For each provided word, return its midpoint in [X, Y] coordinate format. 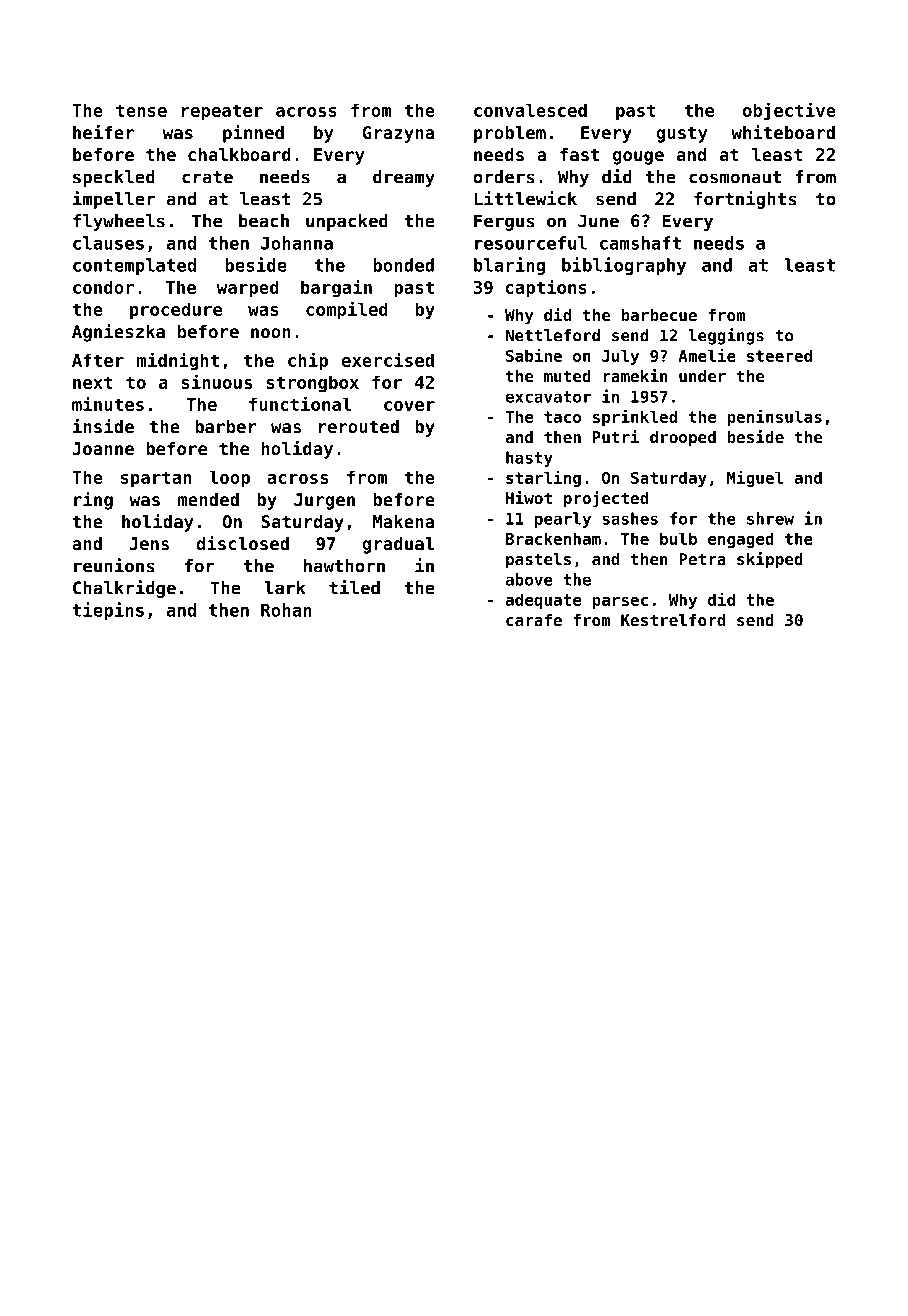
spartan [156, 479]
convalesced [530, 110]
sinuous [217, 381]
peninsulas [774, 417]
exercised [388, 359]
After [98, 360]
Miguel [755, 478]
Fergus [504, 222]
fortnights [745, 200]
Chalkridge [124, 589]
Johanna [297, 243]
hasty [529, 459]
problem [510, 134]
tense [141, 110]
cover [409, 406]
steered [779, 355]
